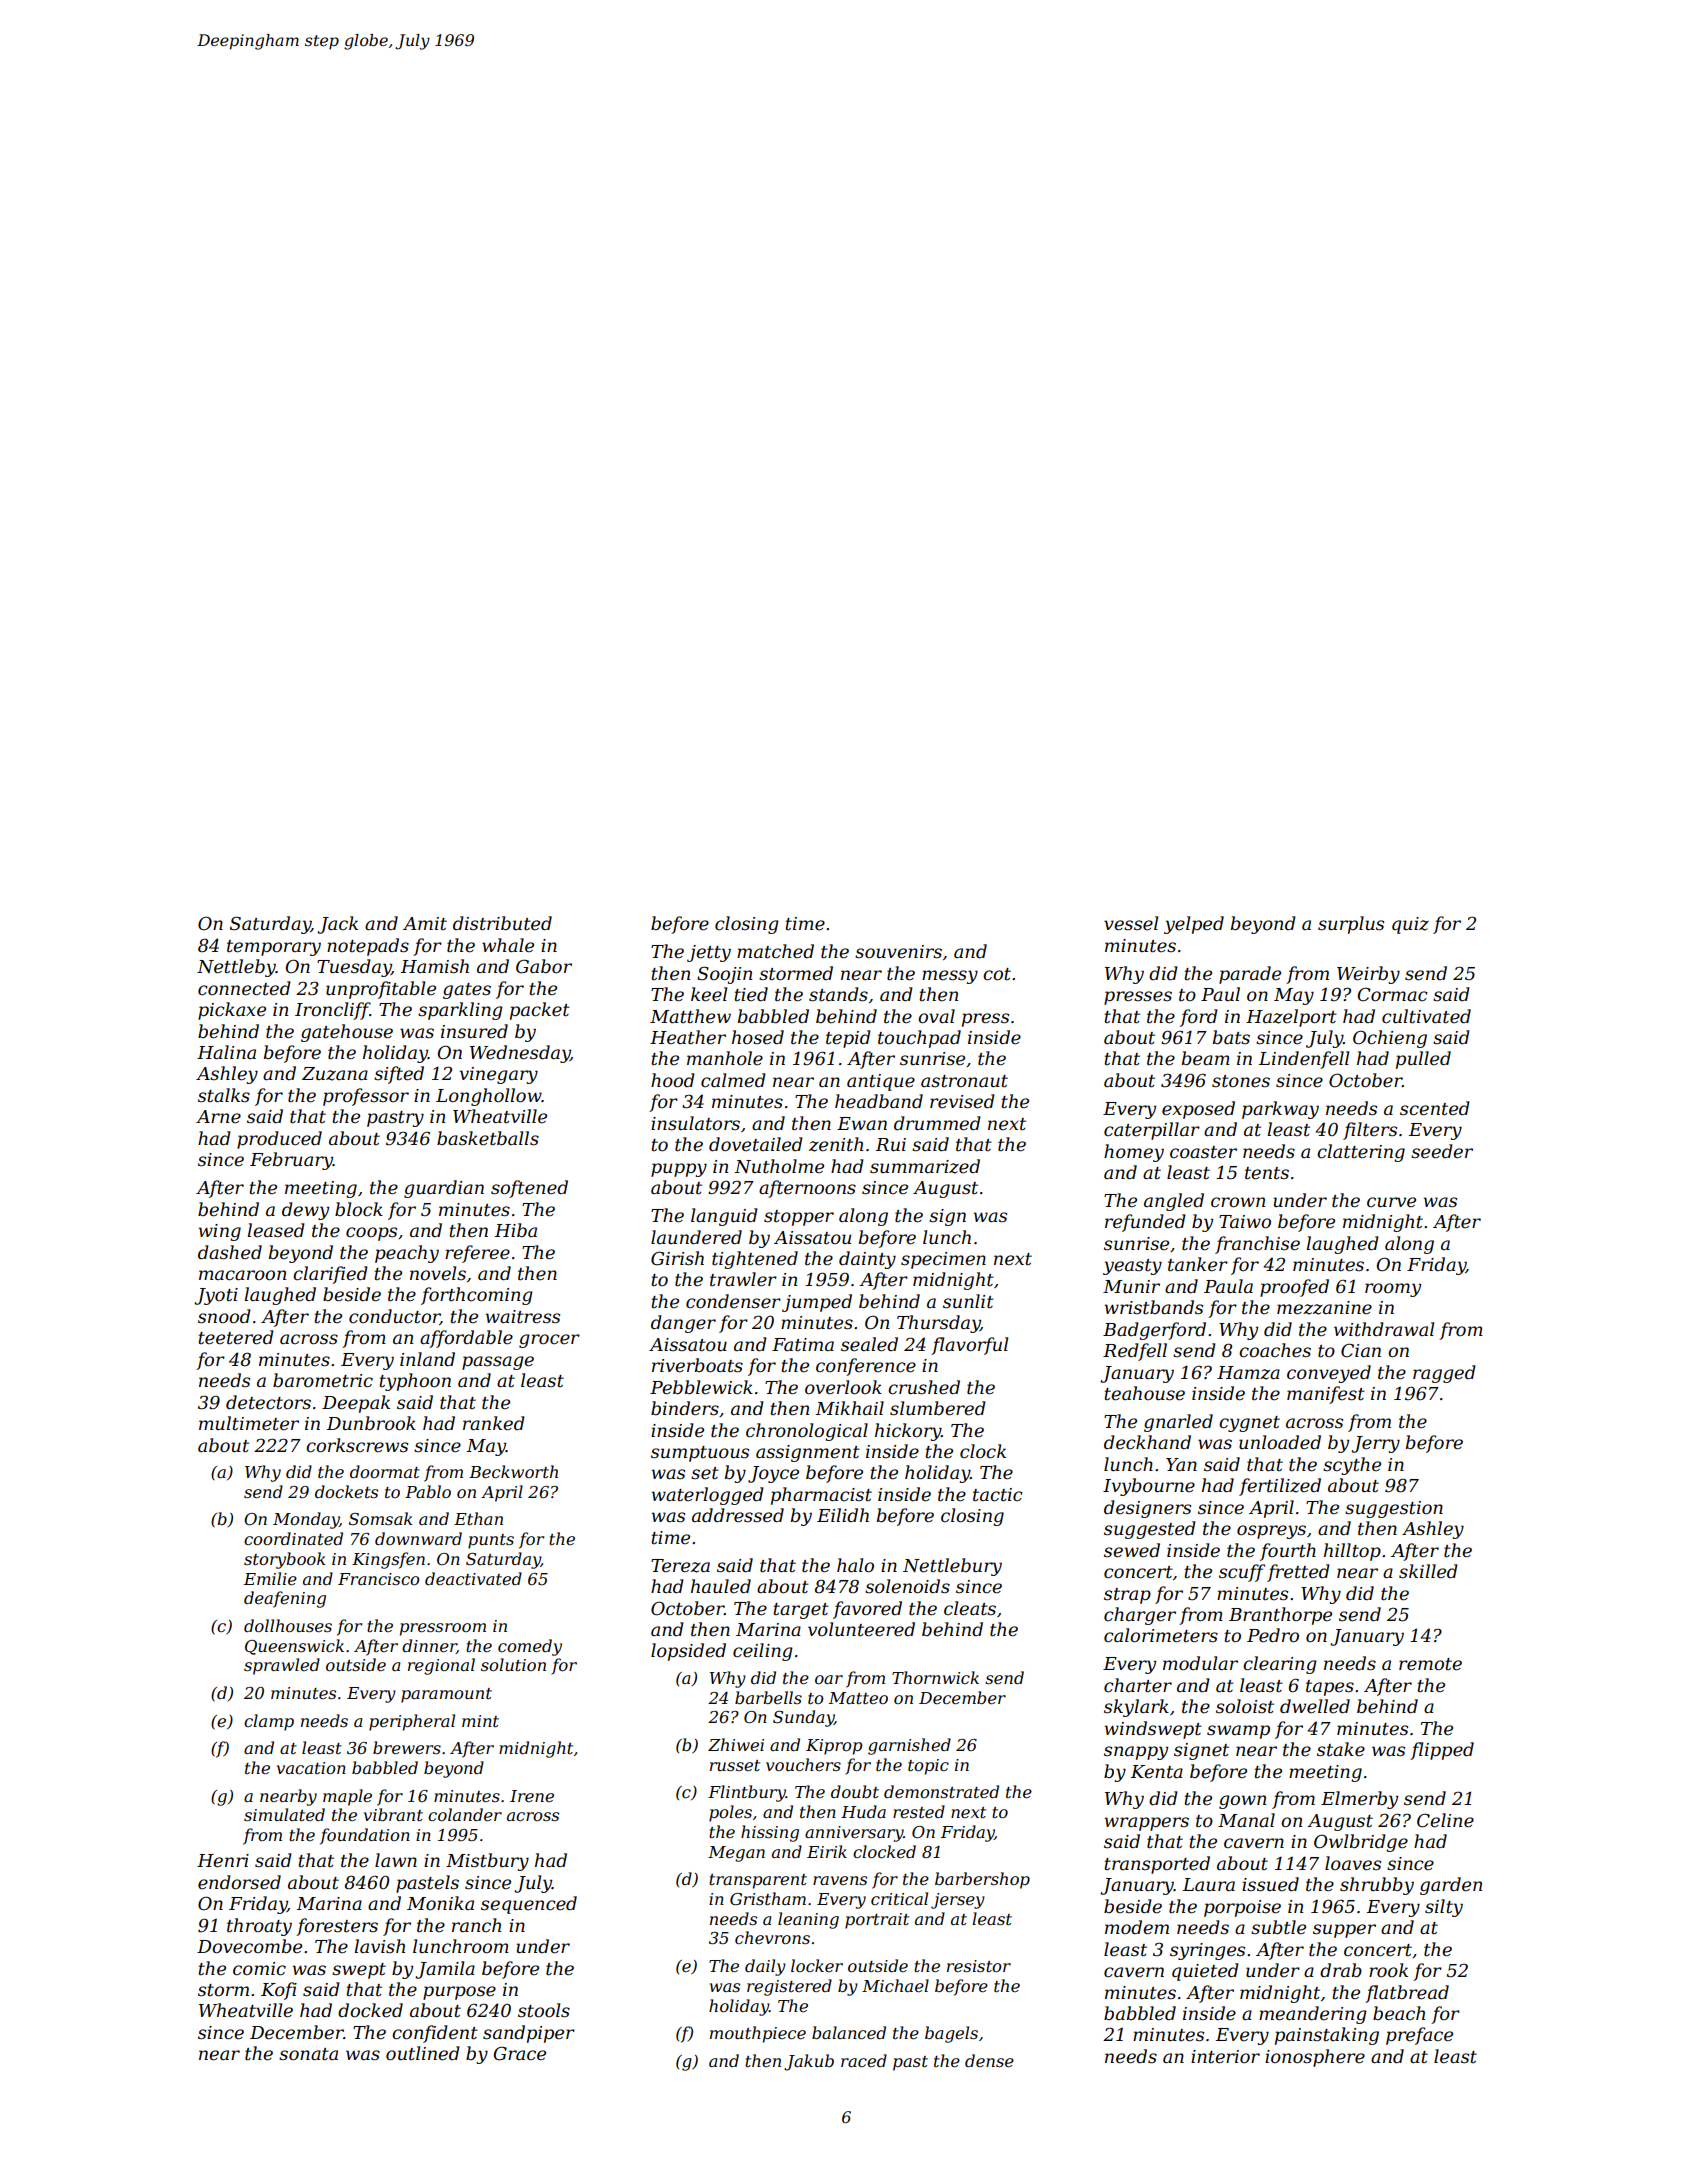 This screenshot has height=2178, width=1683. Describe the element at coordinates (357, 1445) in the screenshot. I see `corkscrews` at that location.
